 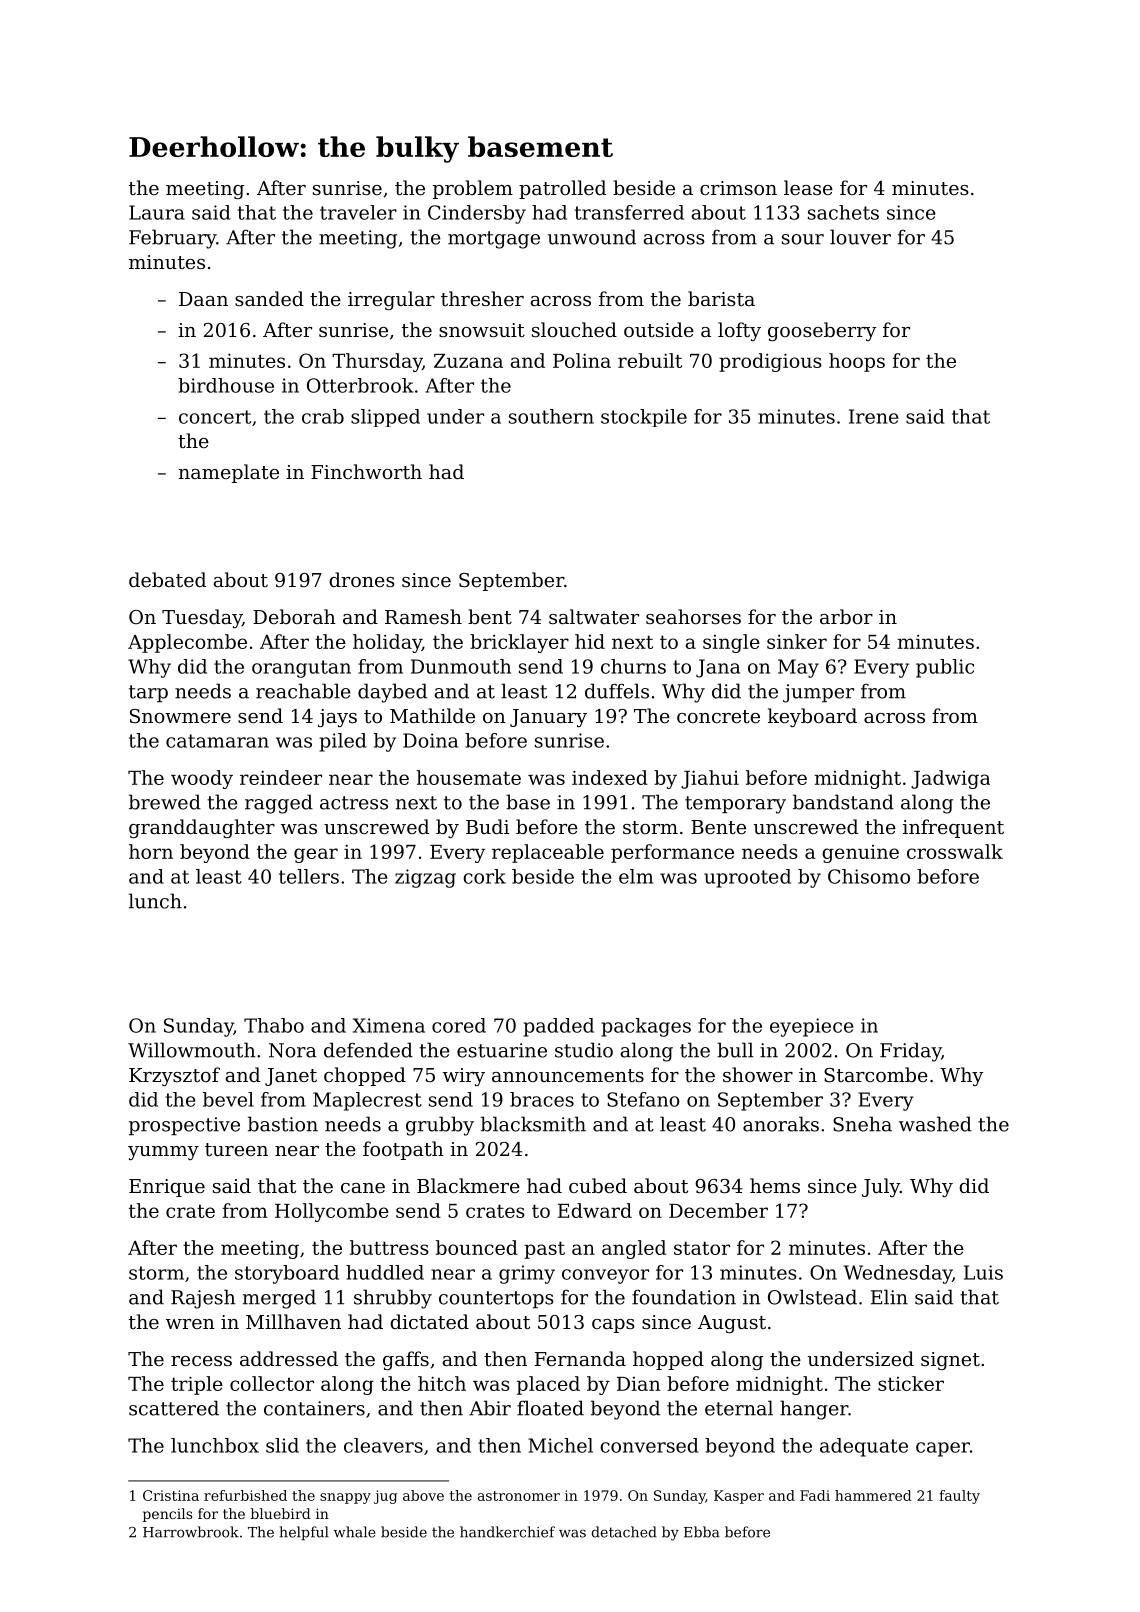 What do you see at coordinates (747, 878) in the screenshot?
I see `uprooted` at bounding box center [747, 878].
